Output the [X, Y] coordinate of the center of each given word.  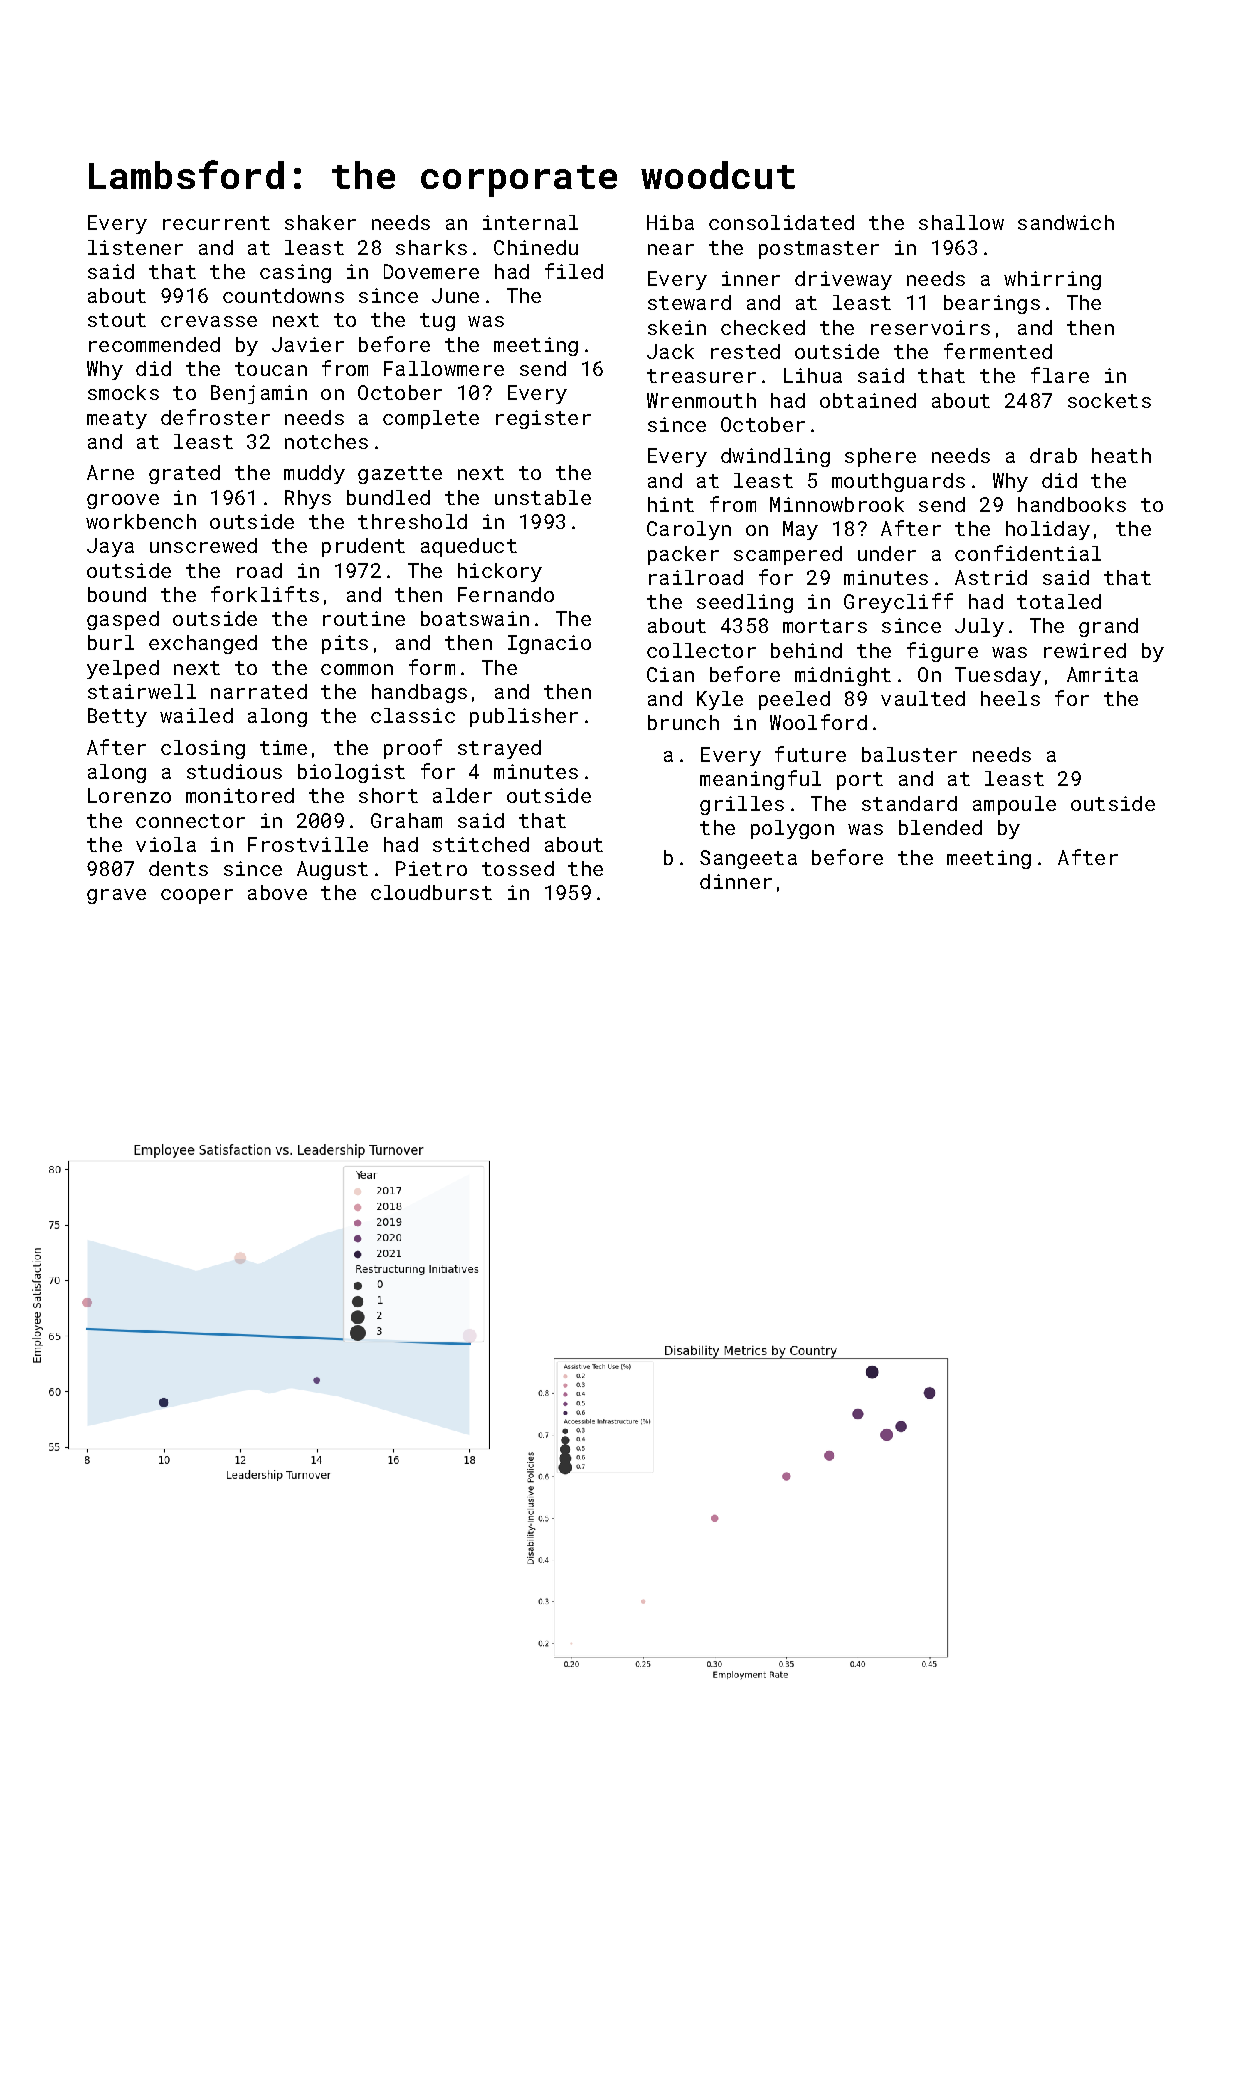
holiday [1048, 530]
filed [574, 271]
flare [1060, 375]
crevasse [209, 321]
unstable [543, 497]
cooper [197, 896]
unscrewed [203, 545]
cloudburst [431, 892]
